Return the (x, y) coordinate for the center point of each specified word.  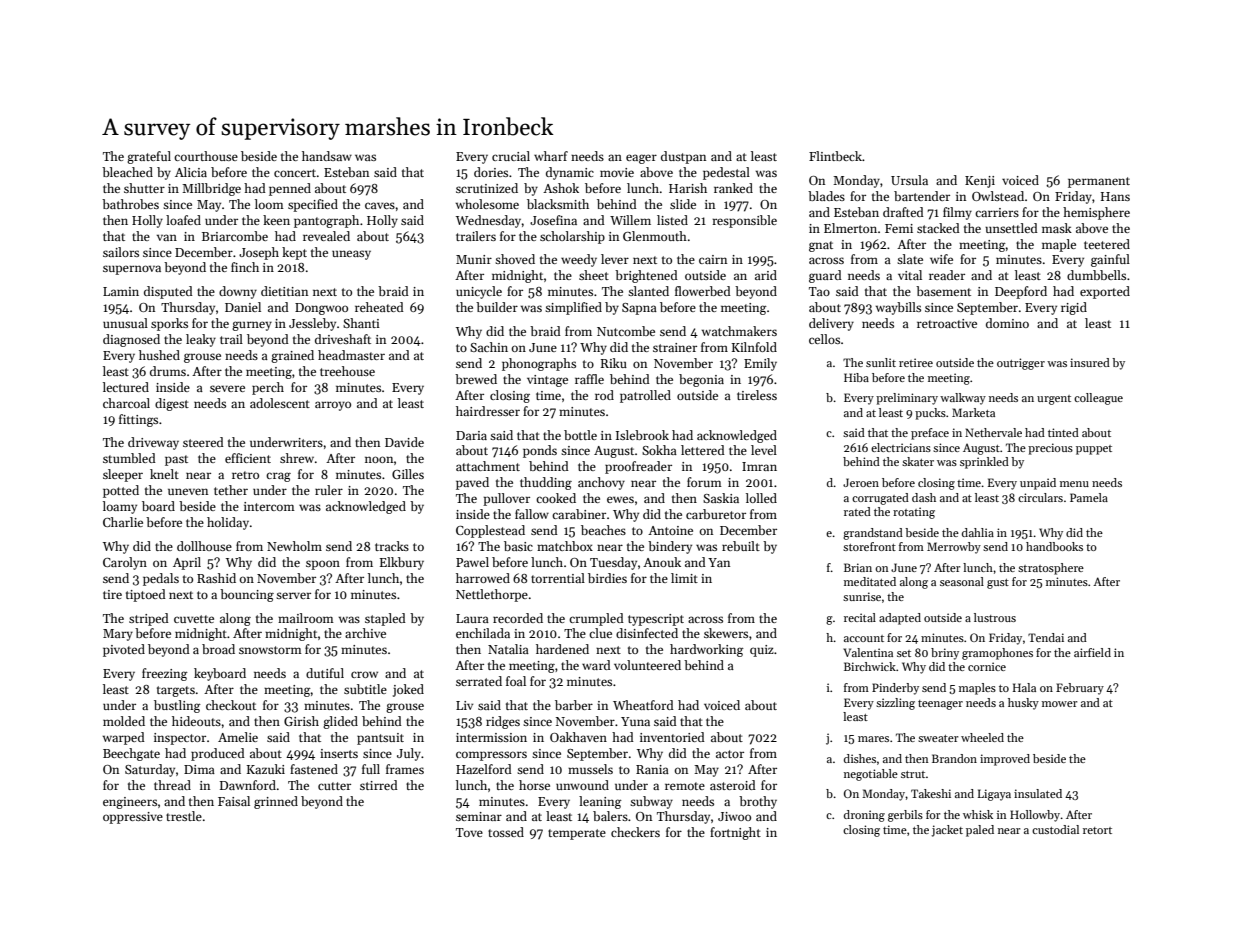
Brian (858, 567)
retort (1097, 830)
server (293, 595)
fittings (138, 420)
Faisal (234, 801)
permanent (1099, 182)
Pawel (472, 562)
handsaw (327, 156)
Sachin (489, 347)
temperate (577, 834)
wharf (551, 156)
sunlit (881, 362)
